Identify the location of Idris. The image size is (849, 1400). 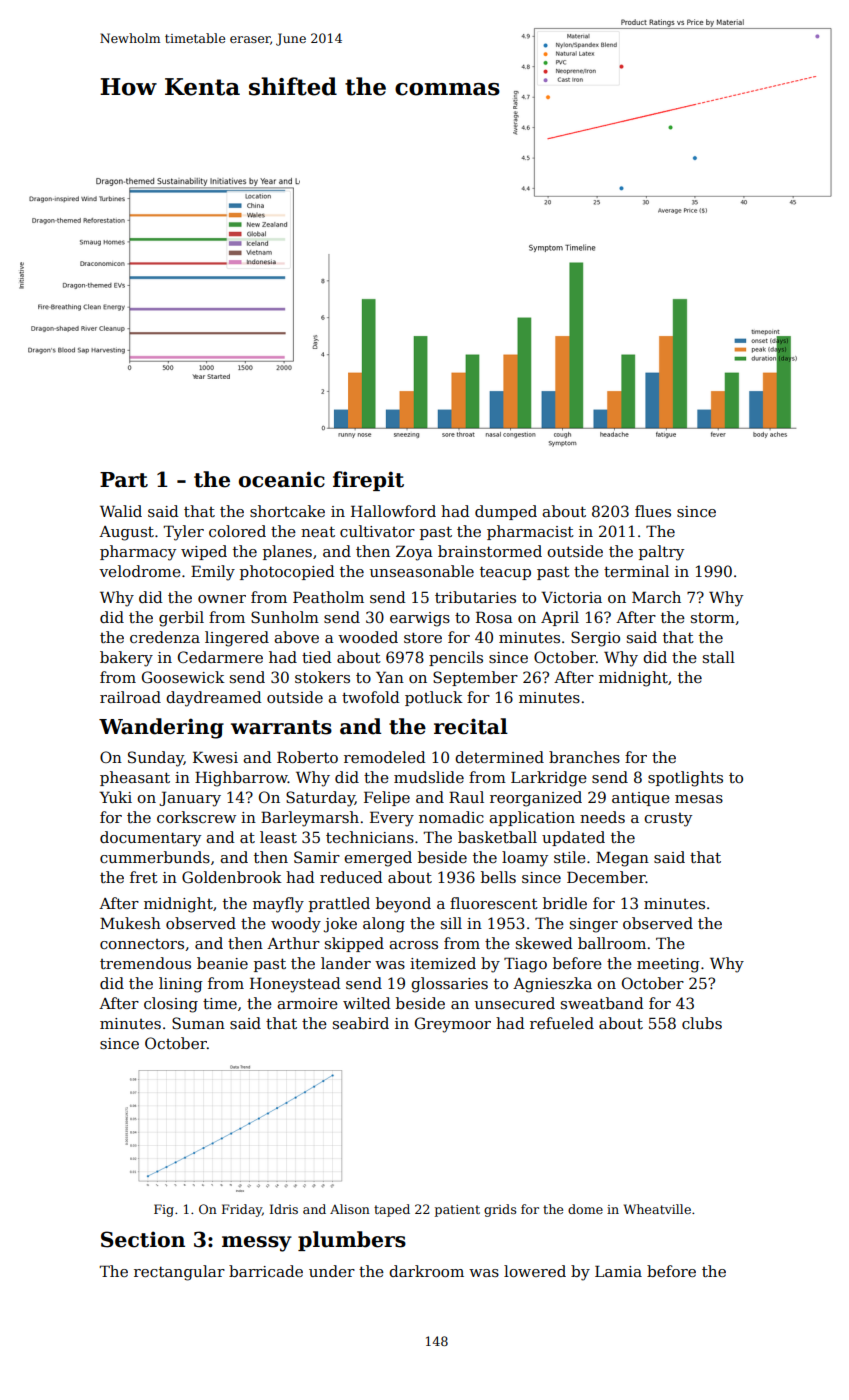
(284, 1209).
